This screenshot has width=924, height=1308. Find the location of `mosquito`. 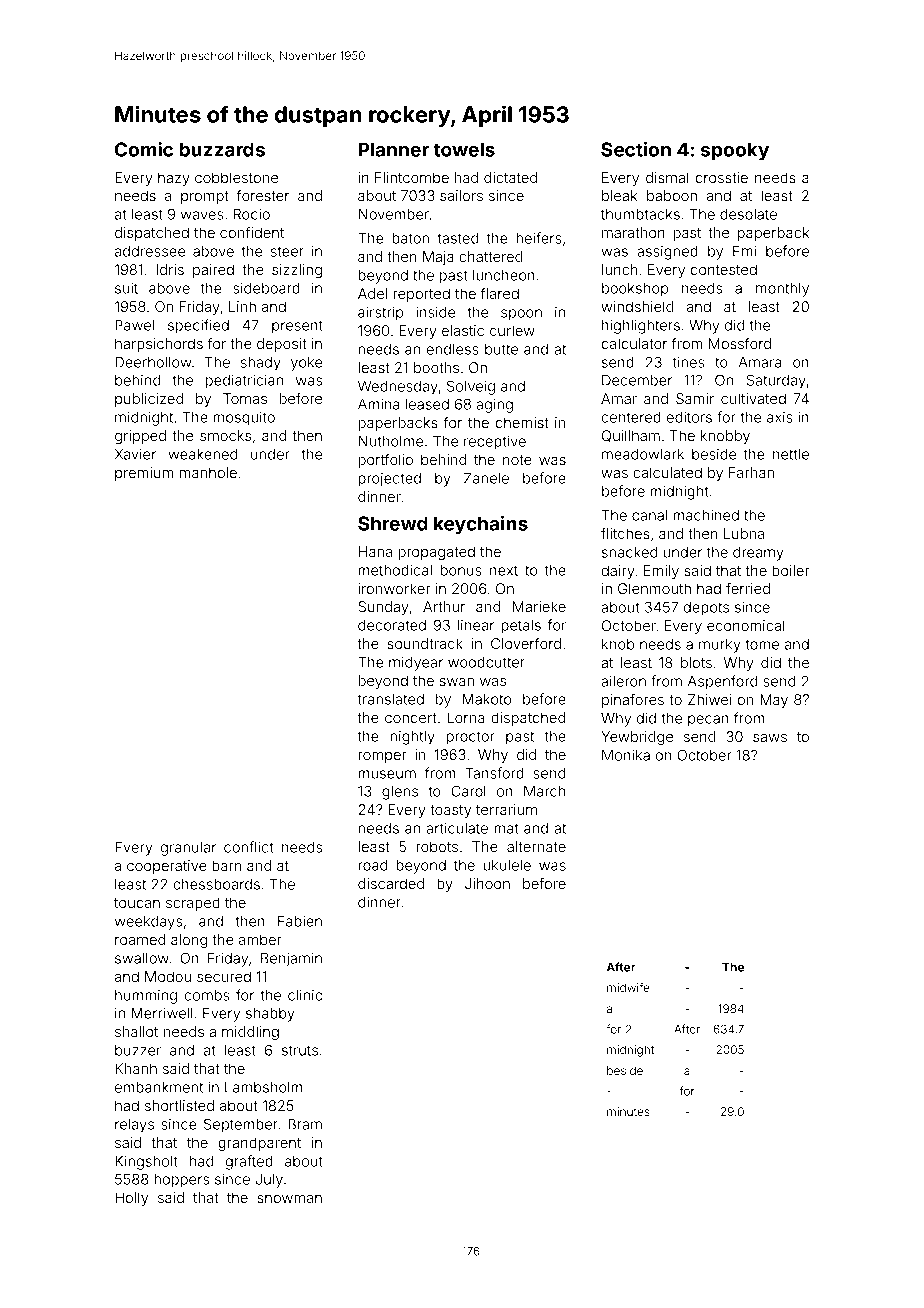

mosquito is located at coordinates (244, 418).
